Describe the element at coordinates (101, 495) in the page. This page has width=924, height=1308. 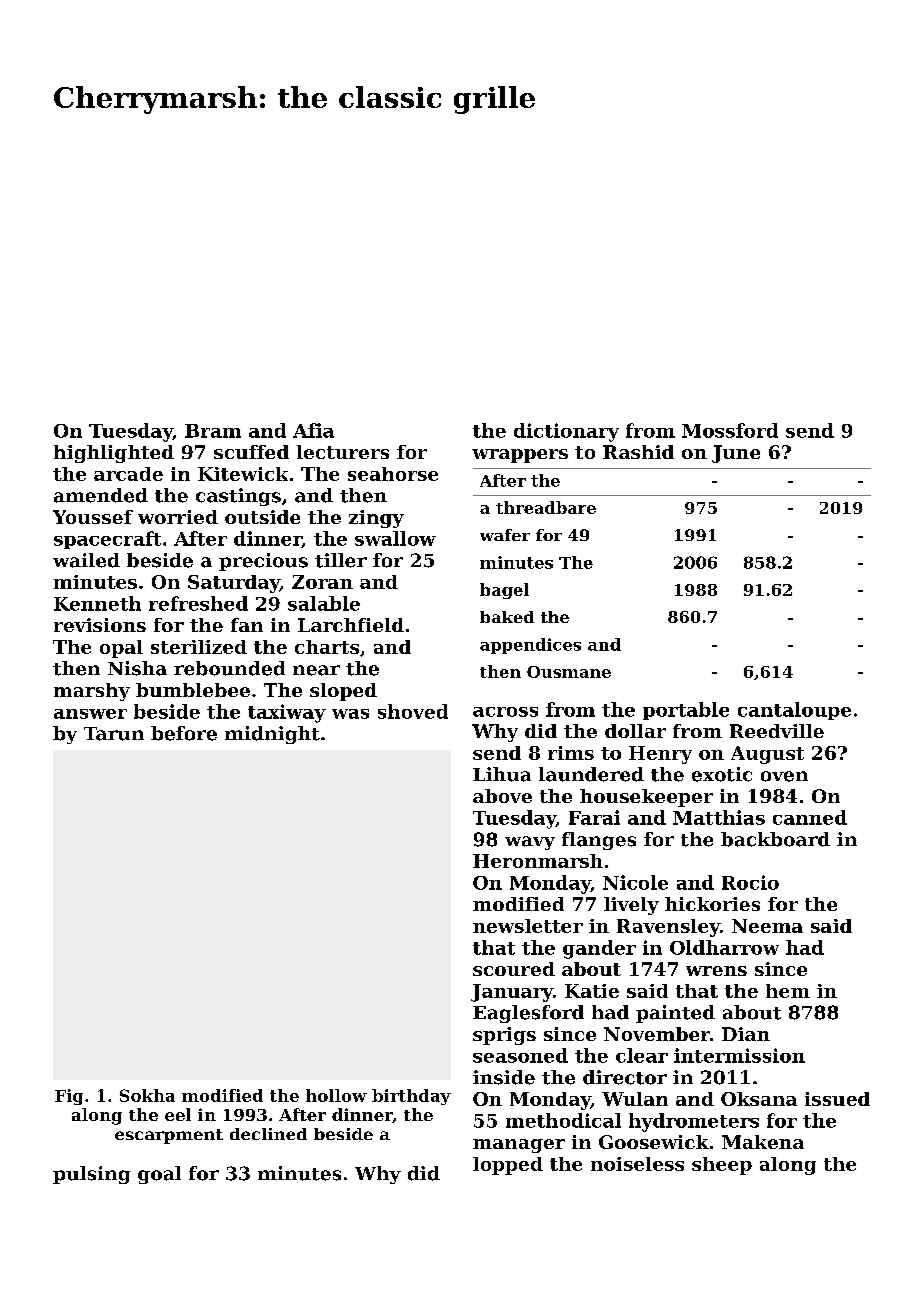
I see `amended` at that location.
